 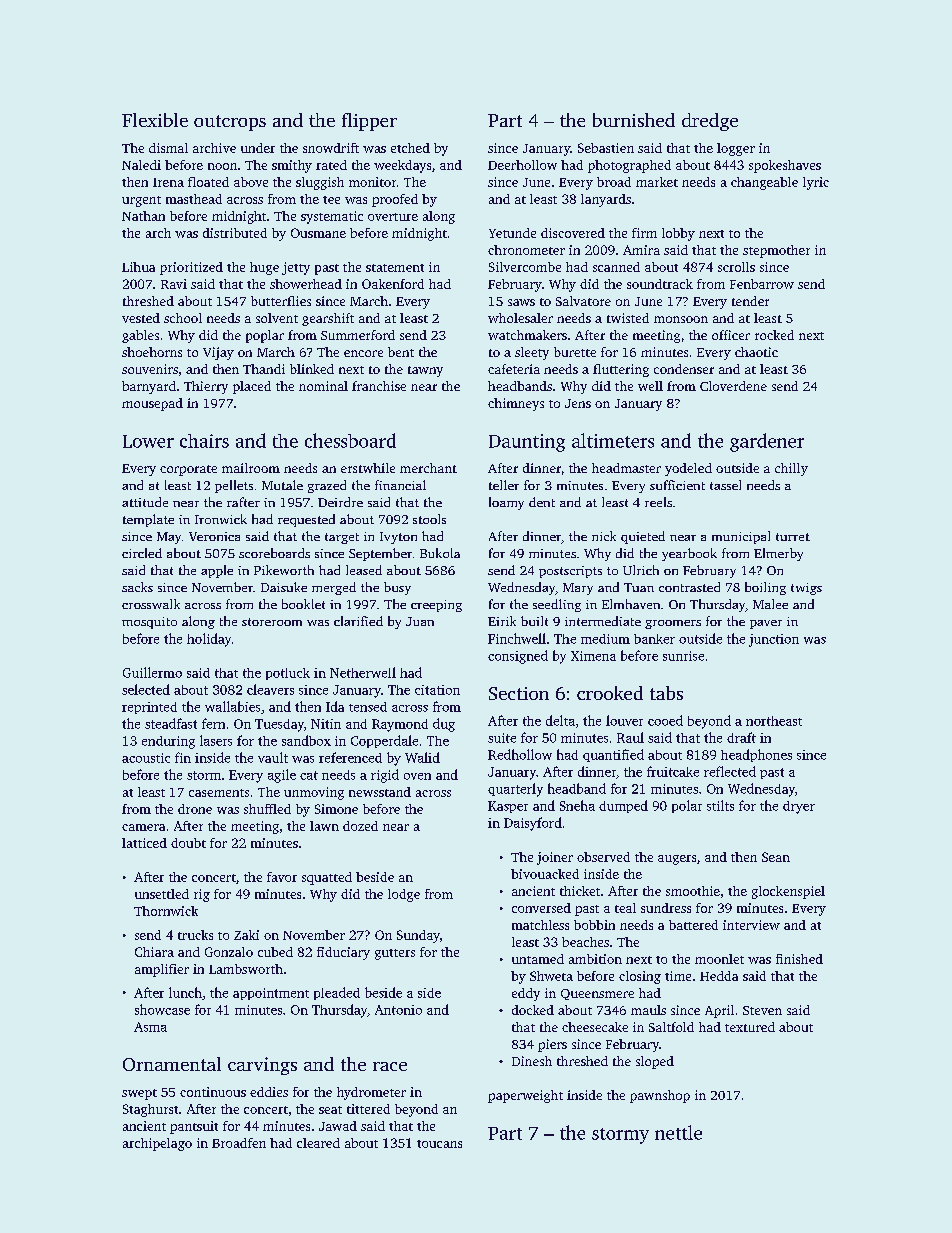 What do you see at coordinates (725, 485) in the page?
I see `tassel` at bounding box center [725, 485].
